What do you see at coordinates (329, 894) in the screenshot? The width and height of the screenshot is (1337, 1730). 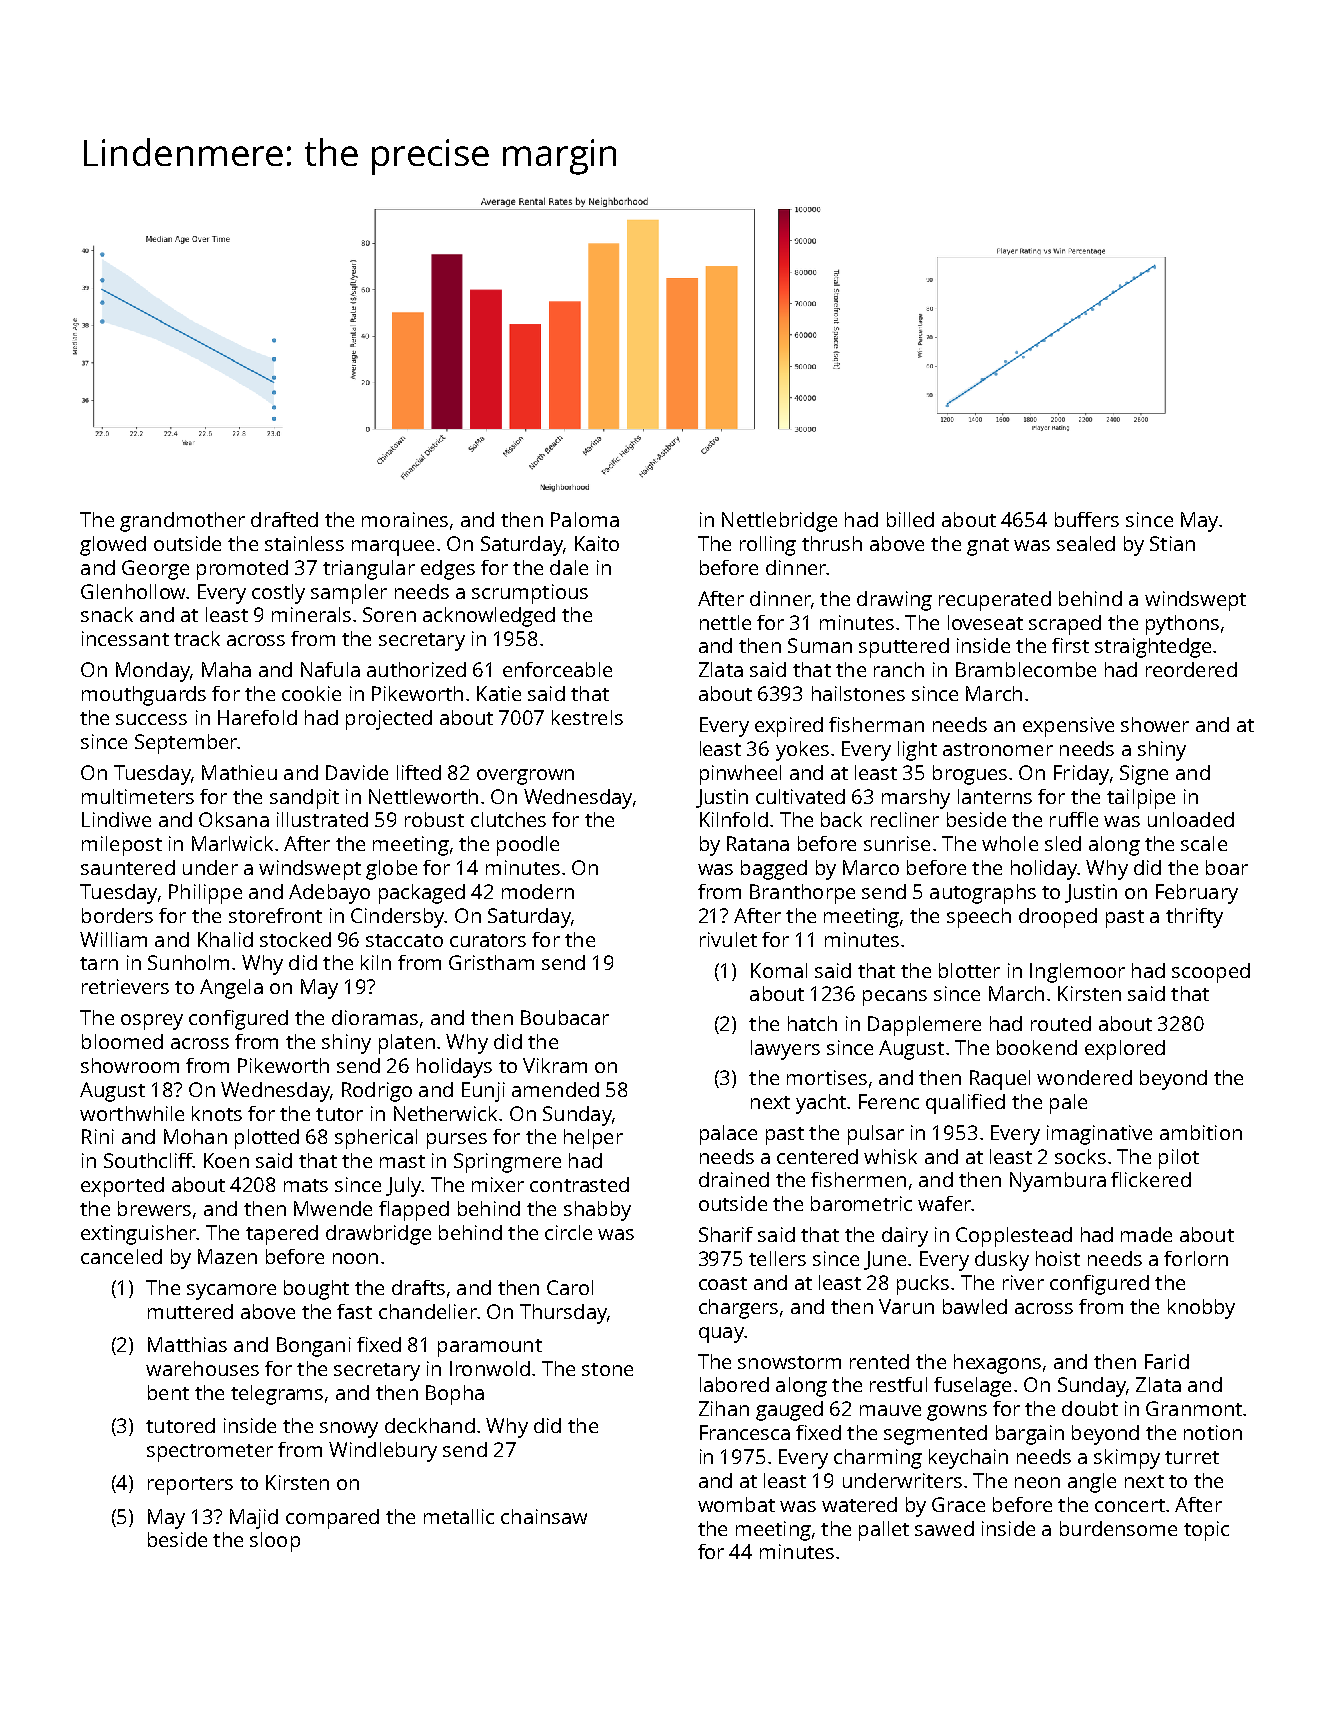 I see `Adebayo` at bounding box center [329, 894].
